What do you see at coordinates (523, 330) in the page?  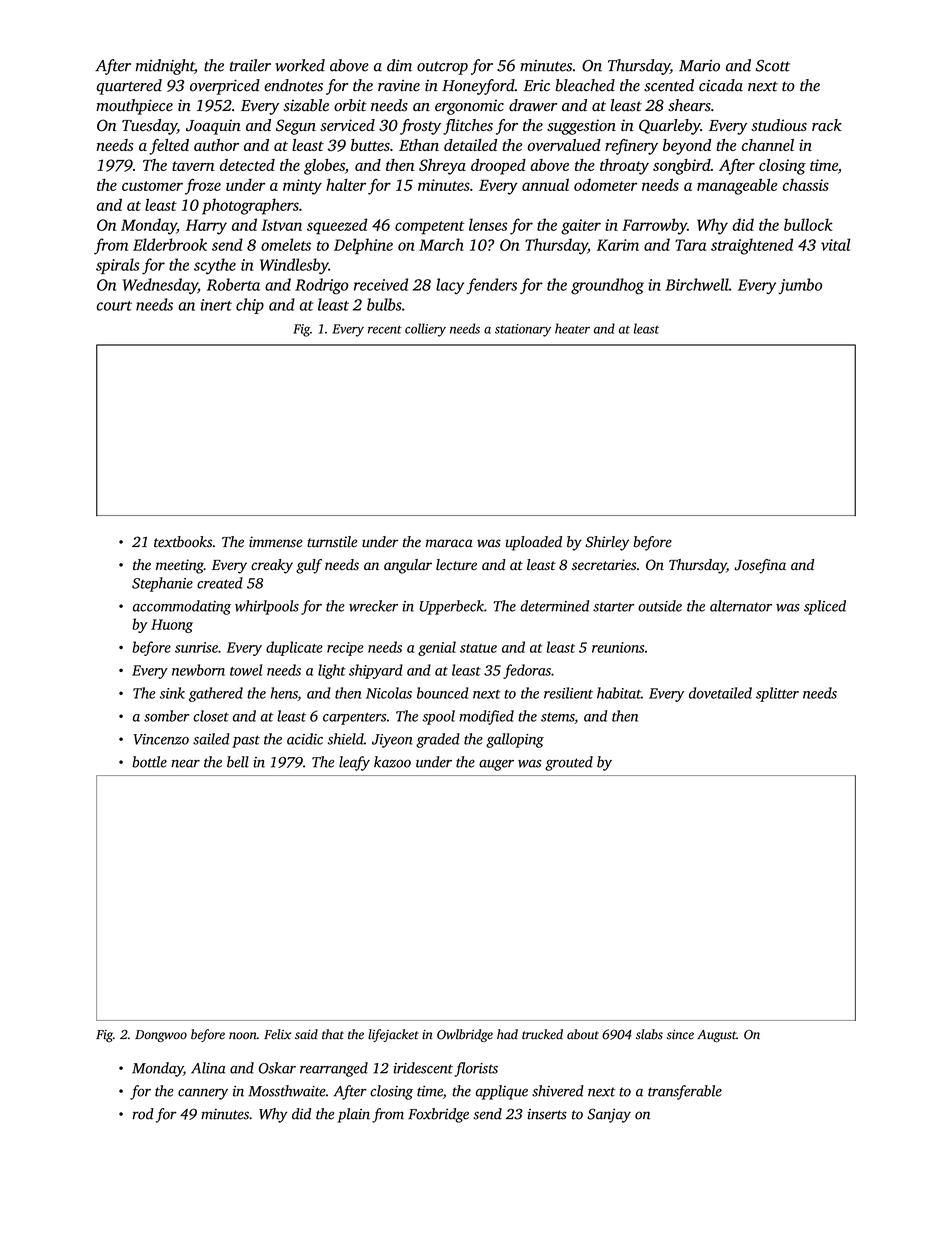 I see `stationary` at bounding box center [523, 330].
